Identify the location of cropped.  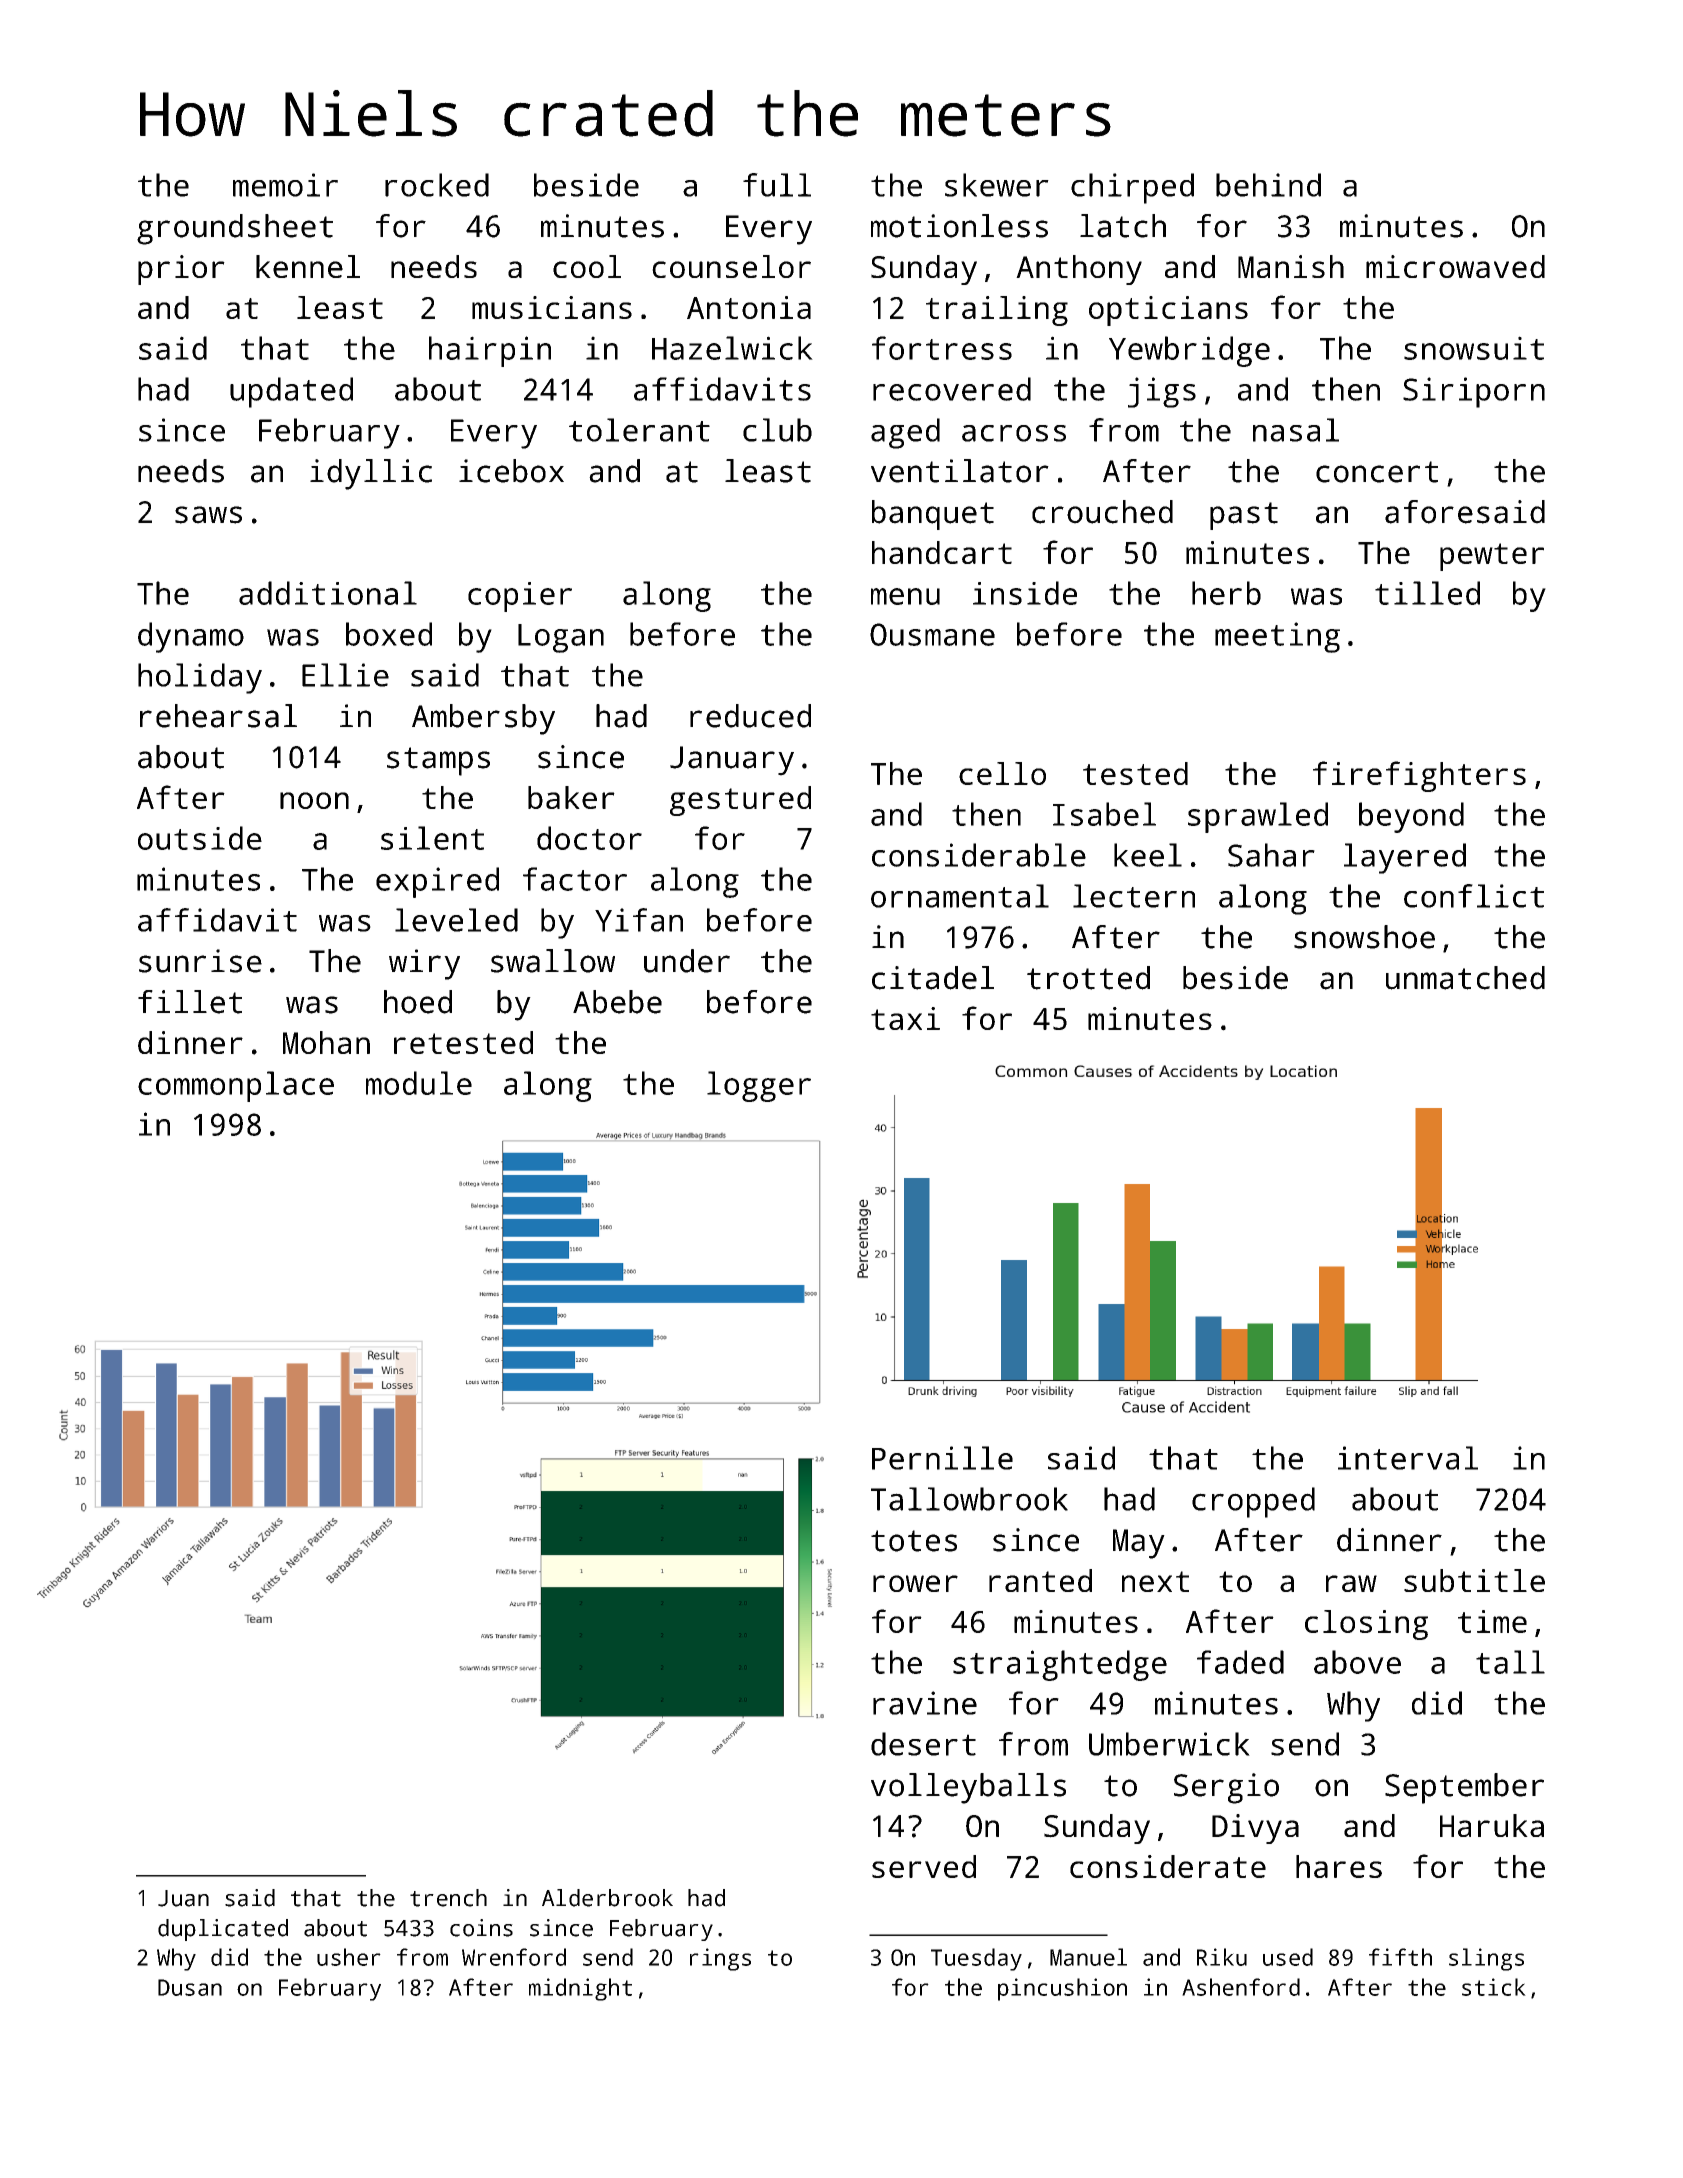
(1253, 1502).
